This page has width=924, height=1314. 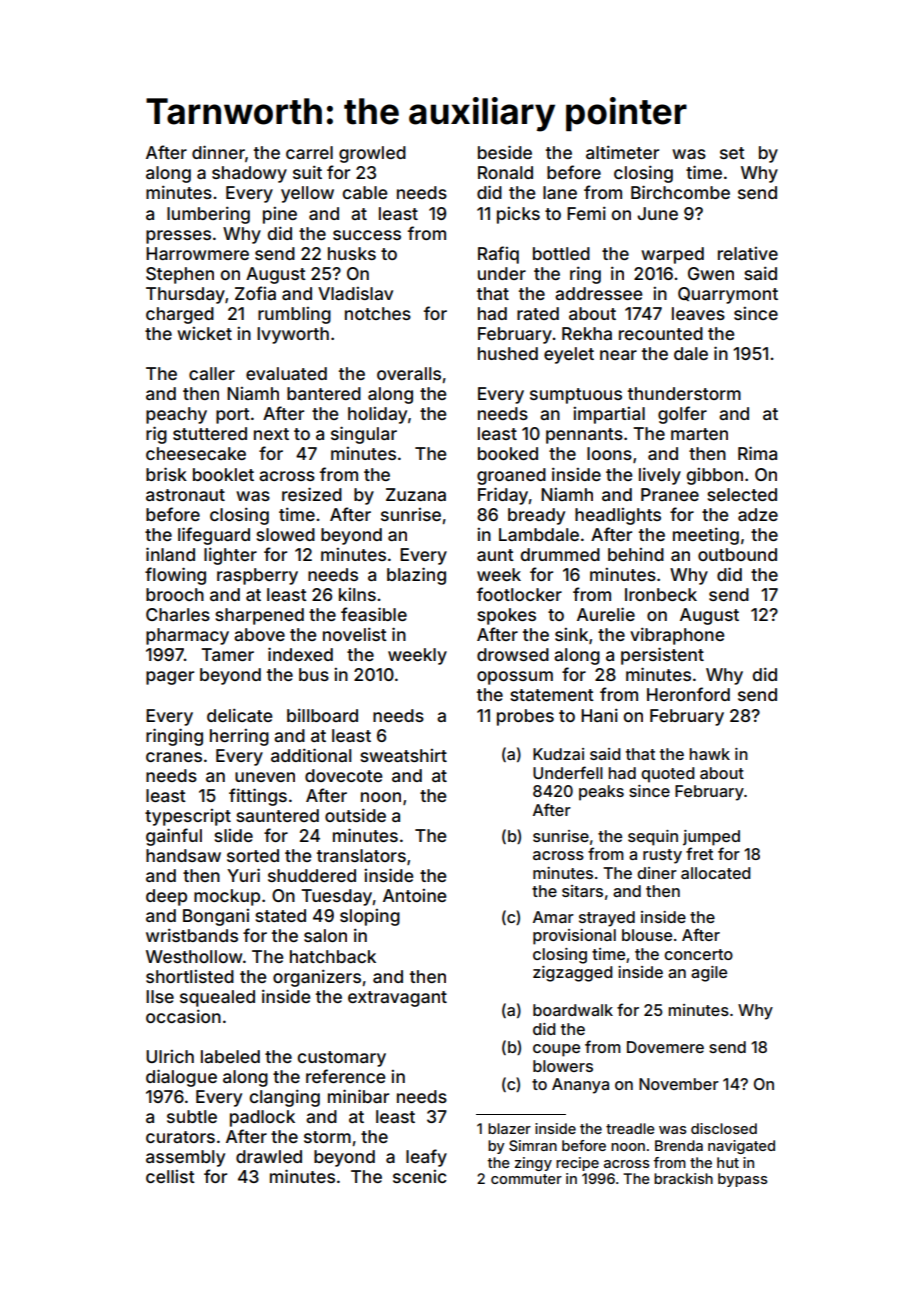 What do you see at coordinates (174, 837) in the page?
I see `gainful` at bounding box center [174, 837].
